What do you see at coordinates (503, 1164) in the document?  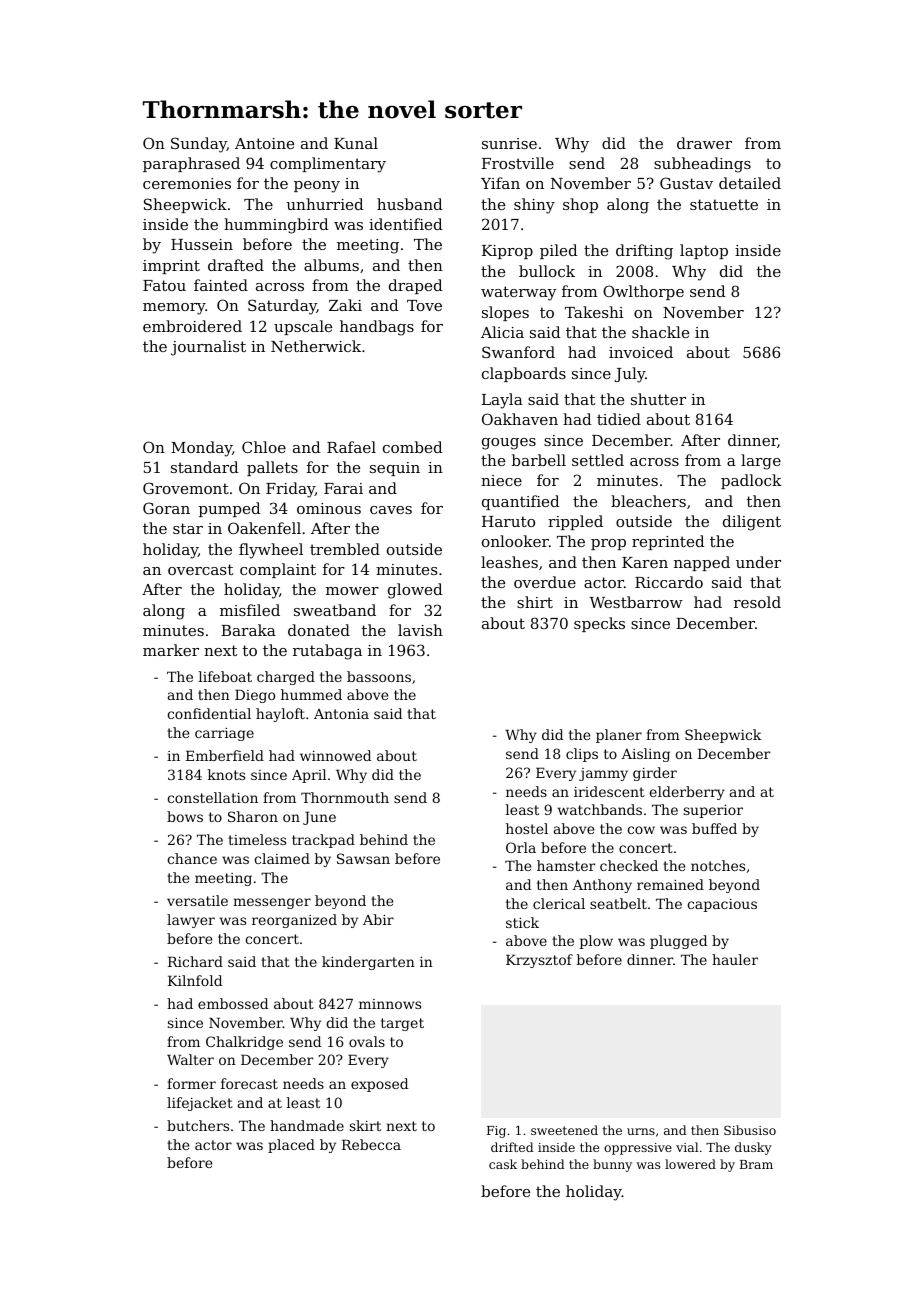 I see `cask` at bounding box center [503, 1164].
